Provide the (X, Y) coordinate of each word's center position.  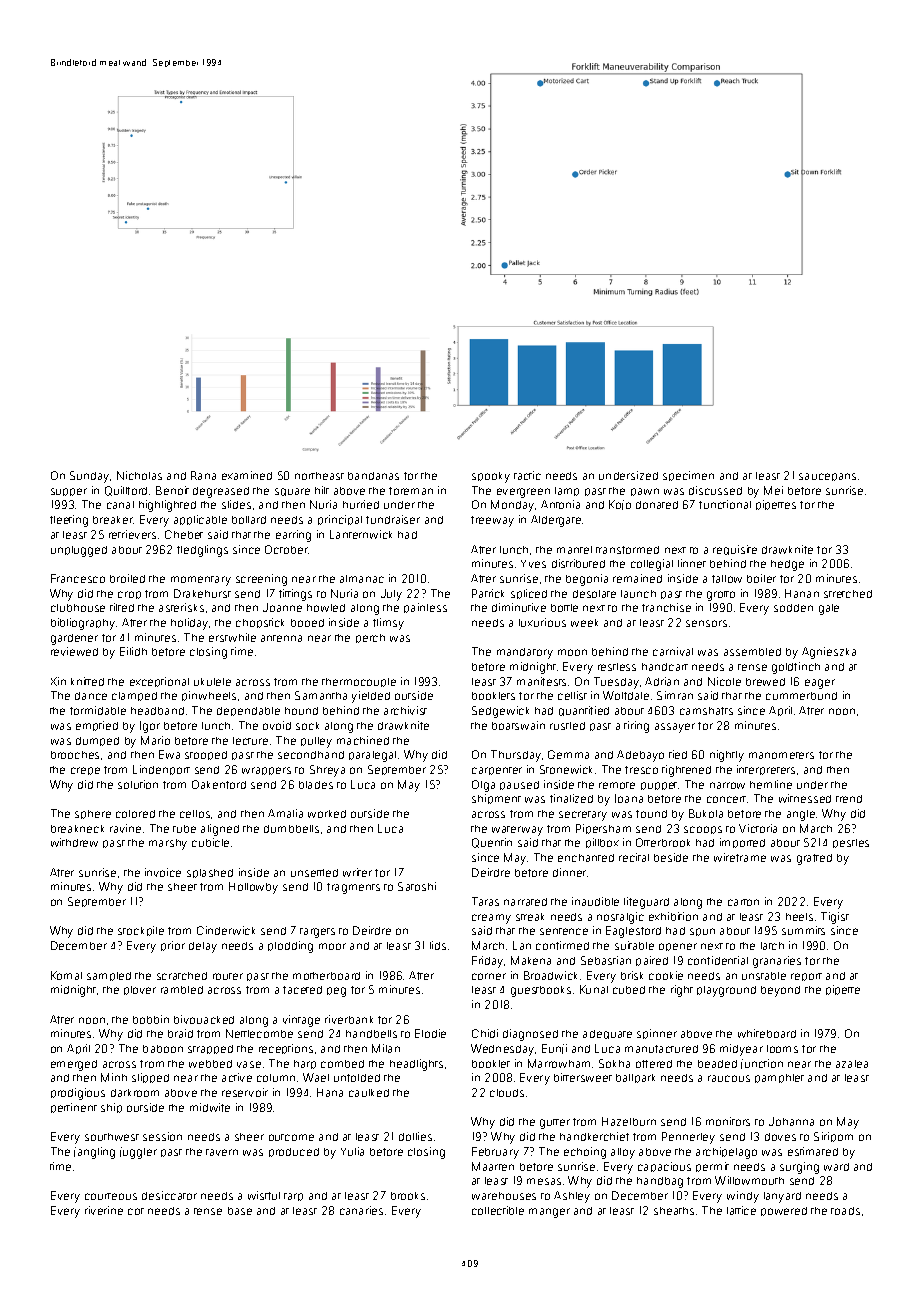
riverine (104, 1210)
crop (129, 595)
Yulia (352, 1151)
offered (654, 1064)
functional (725, 504)
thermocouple (359, 682)
